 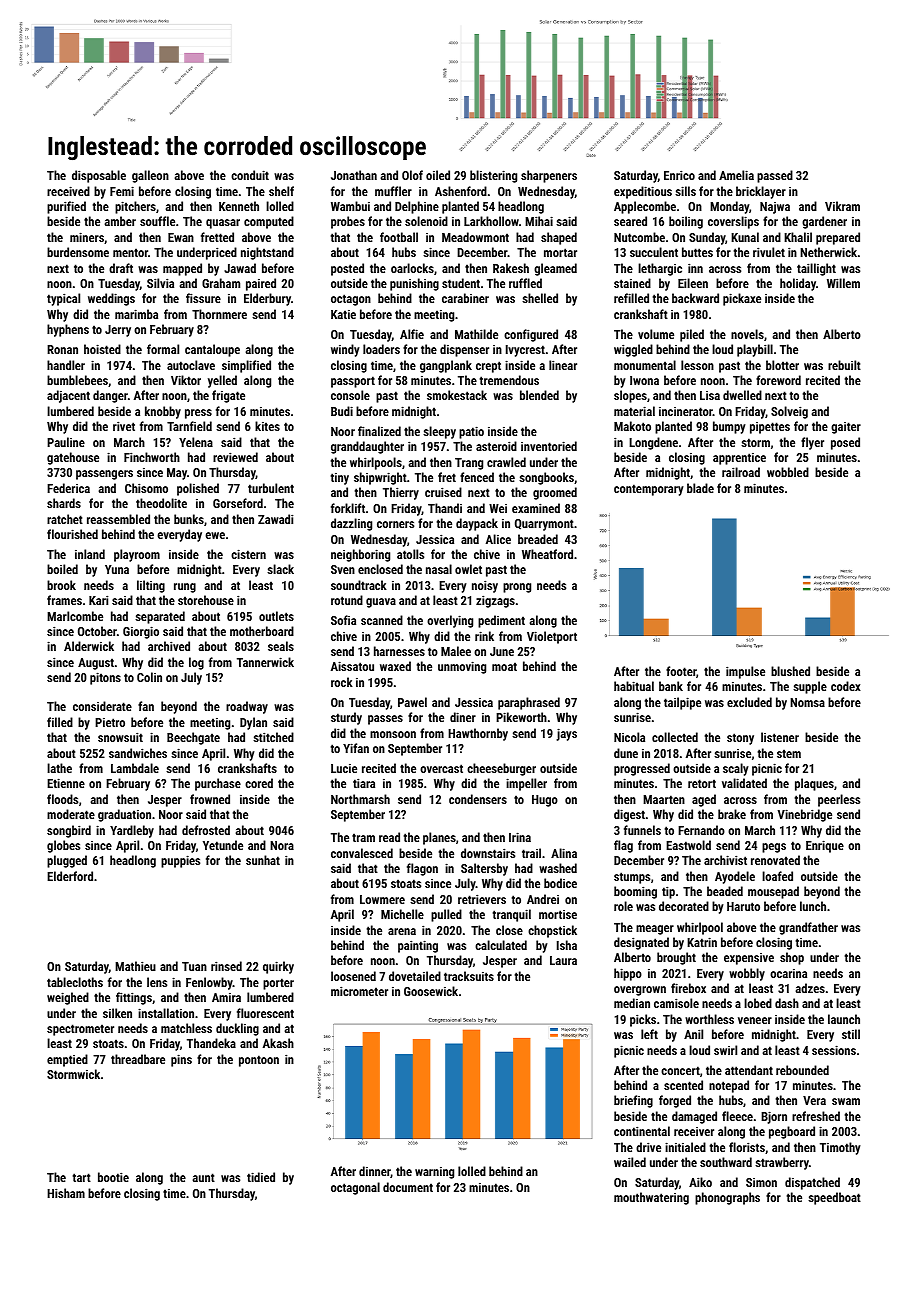 What do you see at coordinates (529, 703) in the page?
I see `paraphrased` at bounding box center [529, 703].
